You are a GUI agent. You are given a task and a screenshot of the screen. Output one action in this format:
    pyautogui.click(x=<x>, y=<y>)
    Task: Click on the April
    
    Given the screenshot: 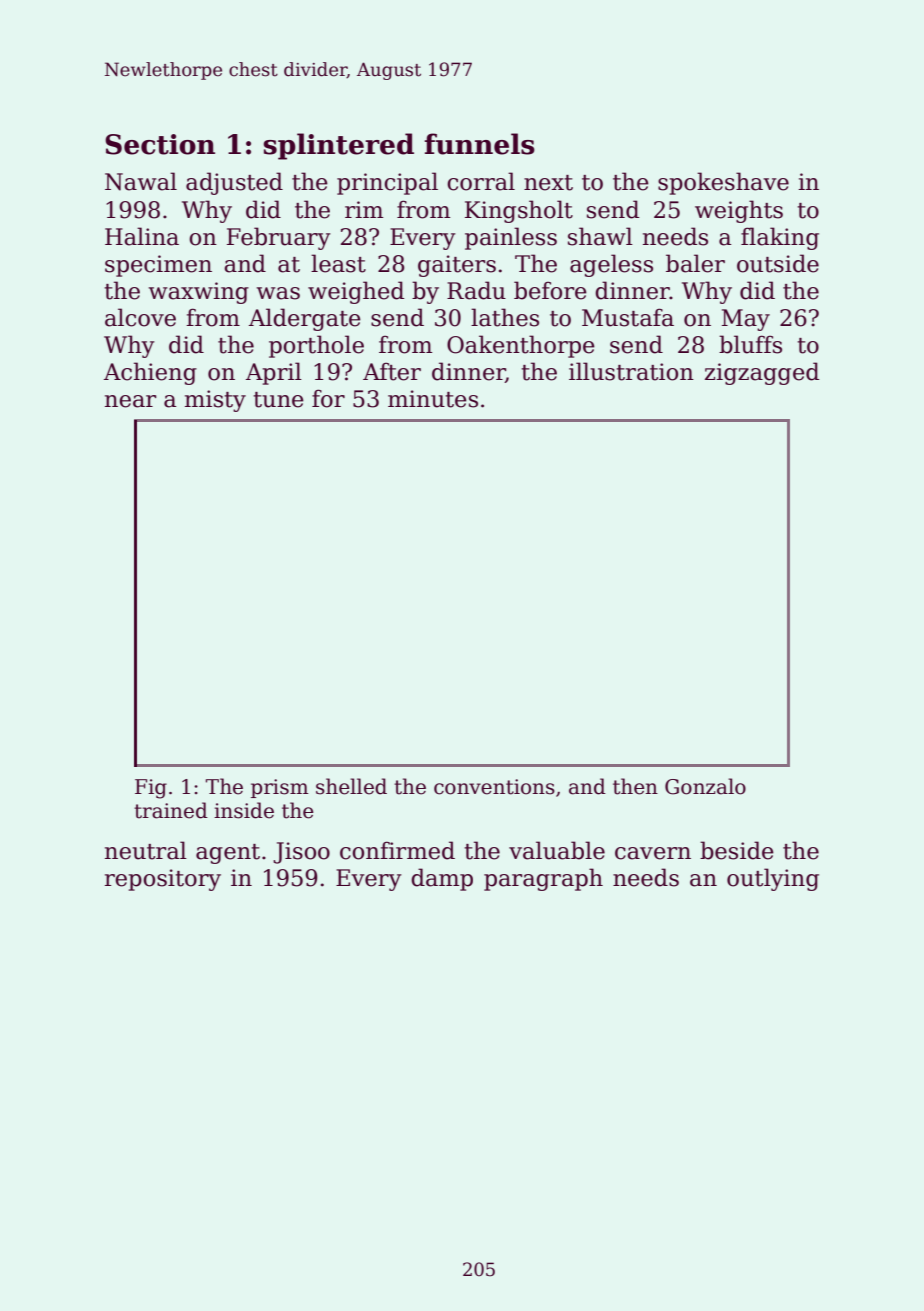 What is the action you would take?
    pyautogui.click(x=274, y=373)
